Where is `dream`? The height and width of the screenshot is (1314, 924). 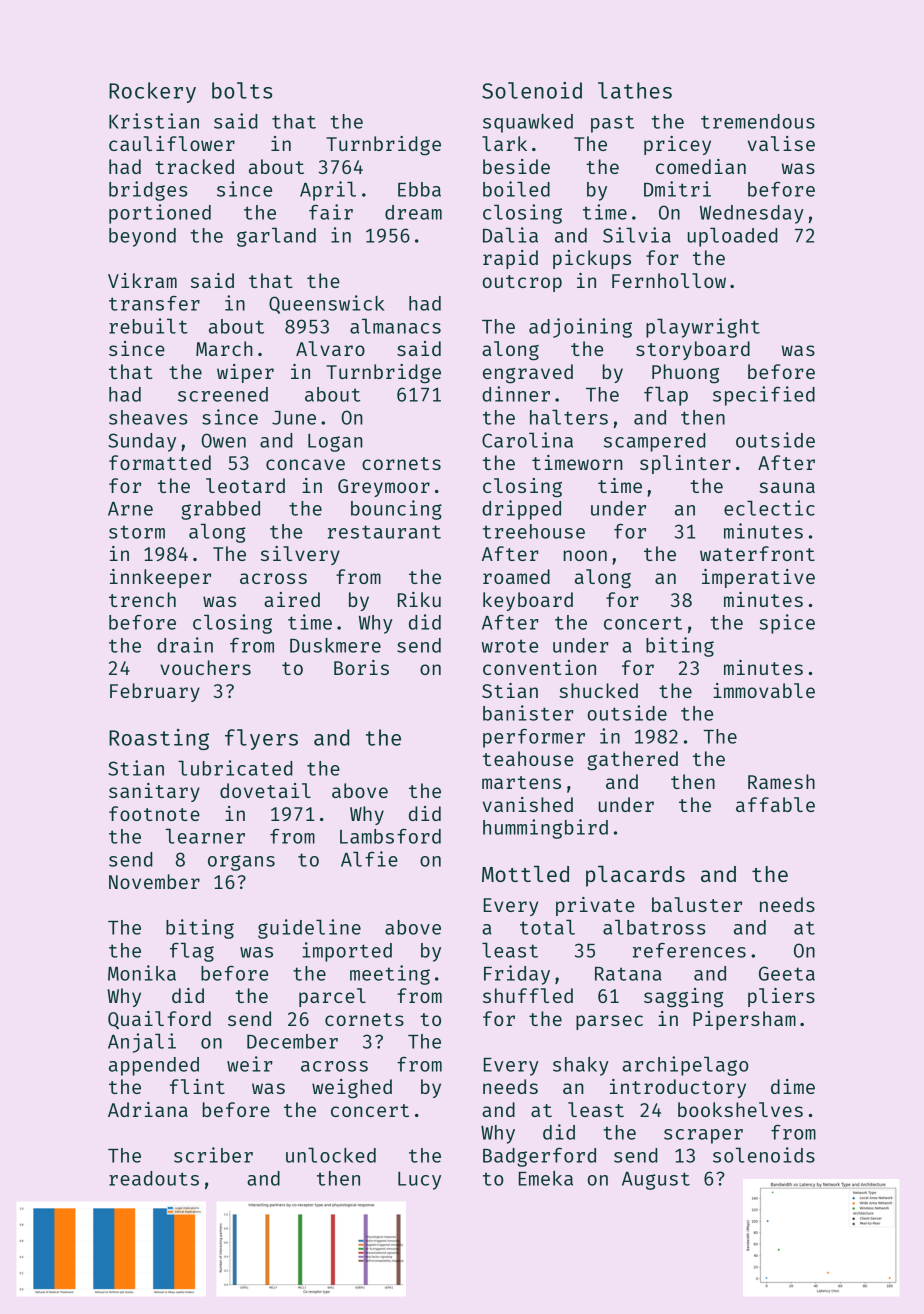 dream is located at coordinates (413, 212).
